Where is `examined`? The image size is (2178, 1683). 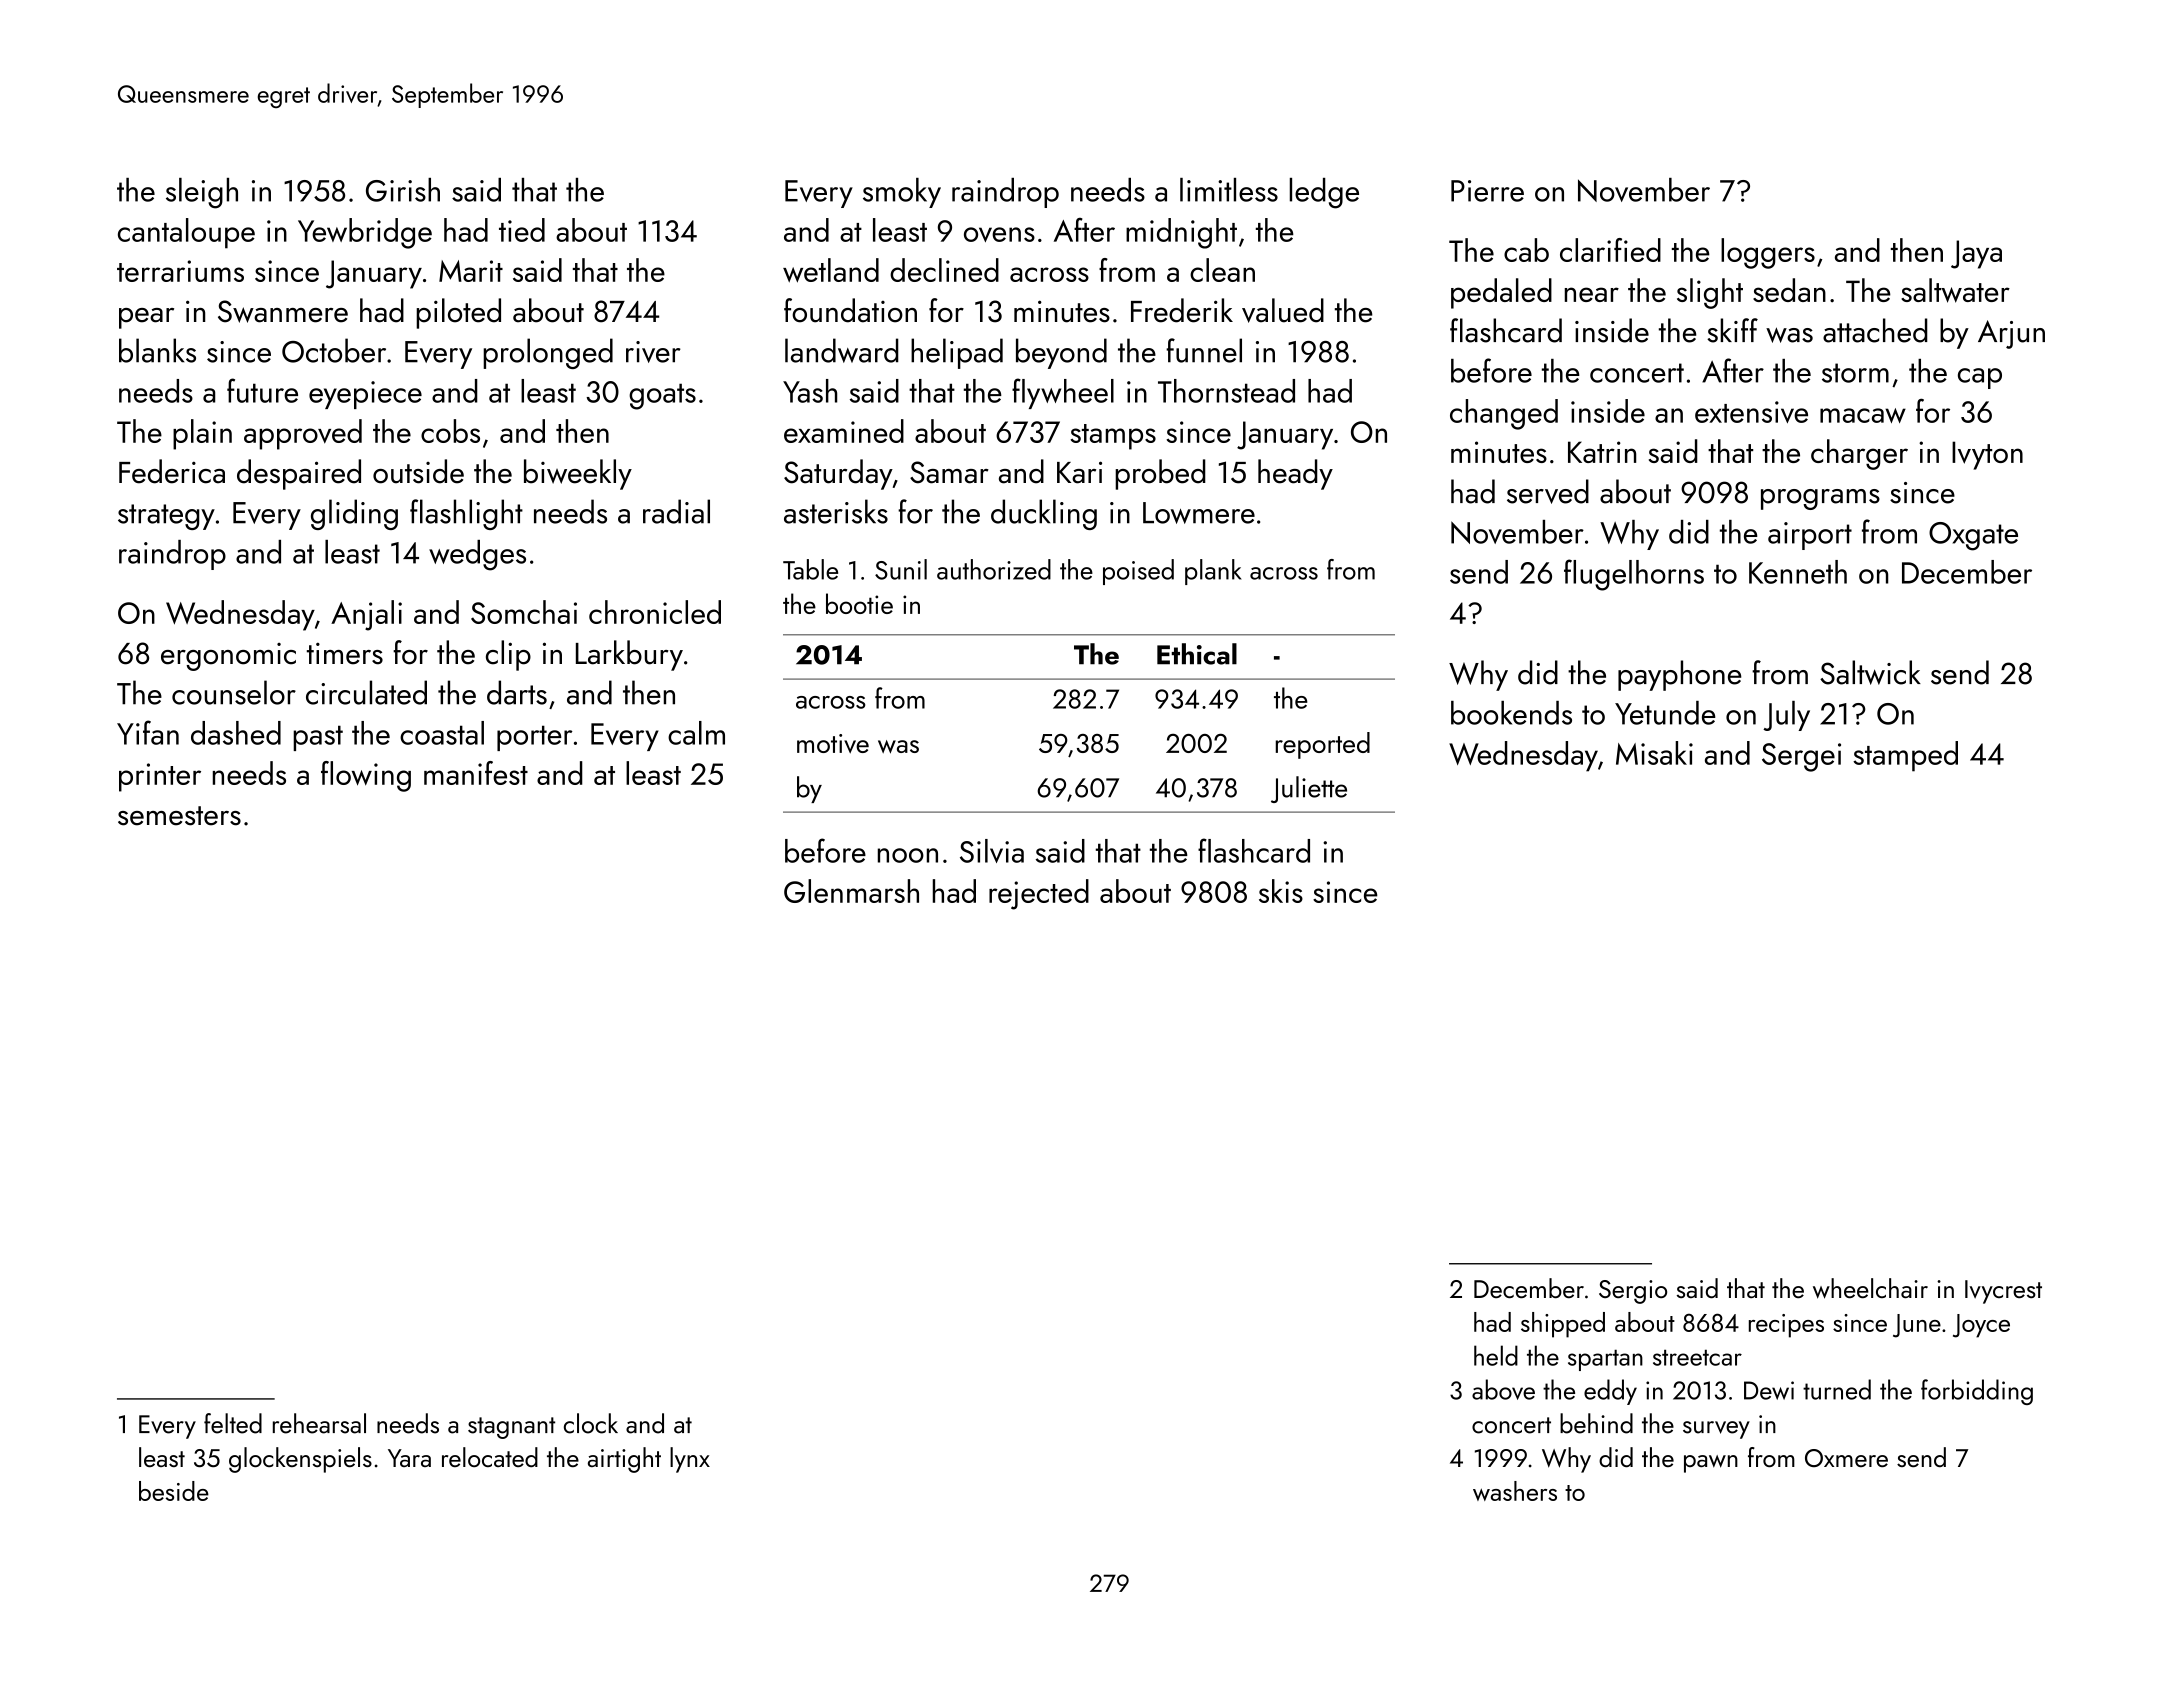
examined is located at coordinates (844, 431).
